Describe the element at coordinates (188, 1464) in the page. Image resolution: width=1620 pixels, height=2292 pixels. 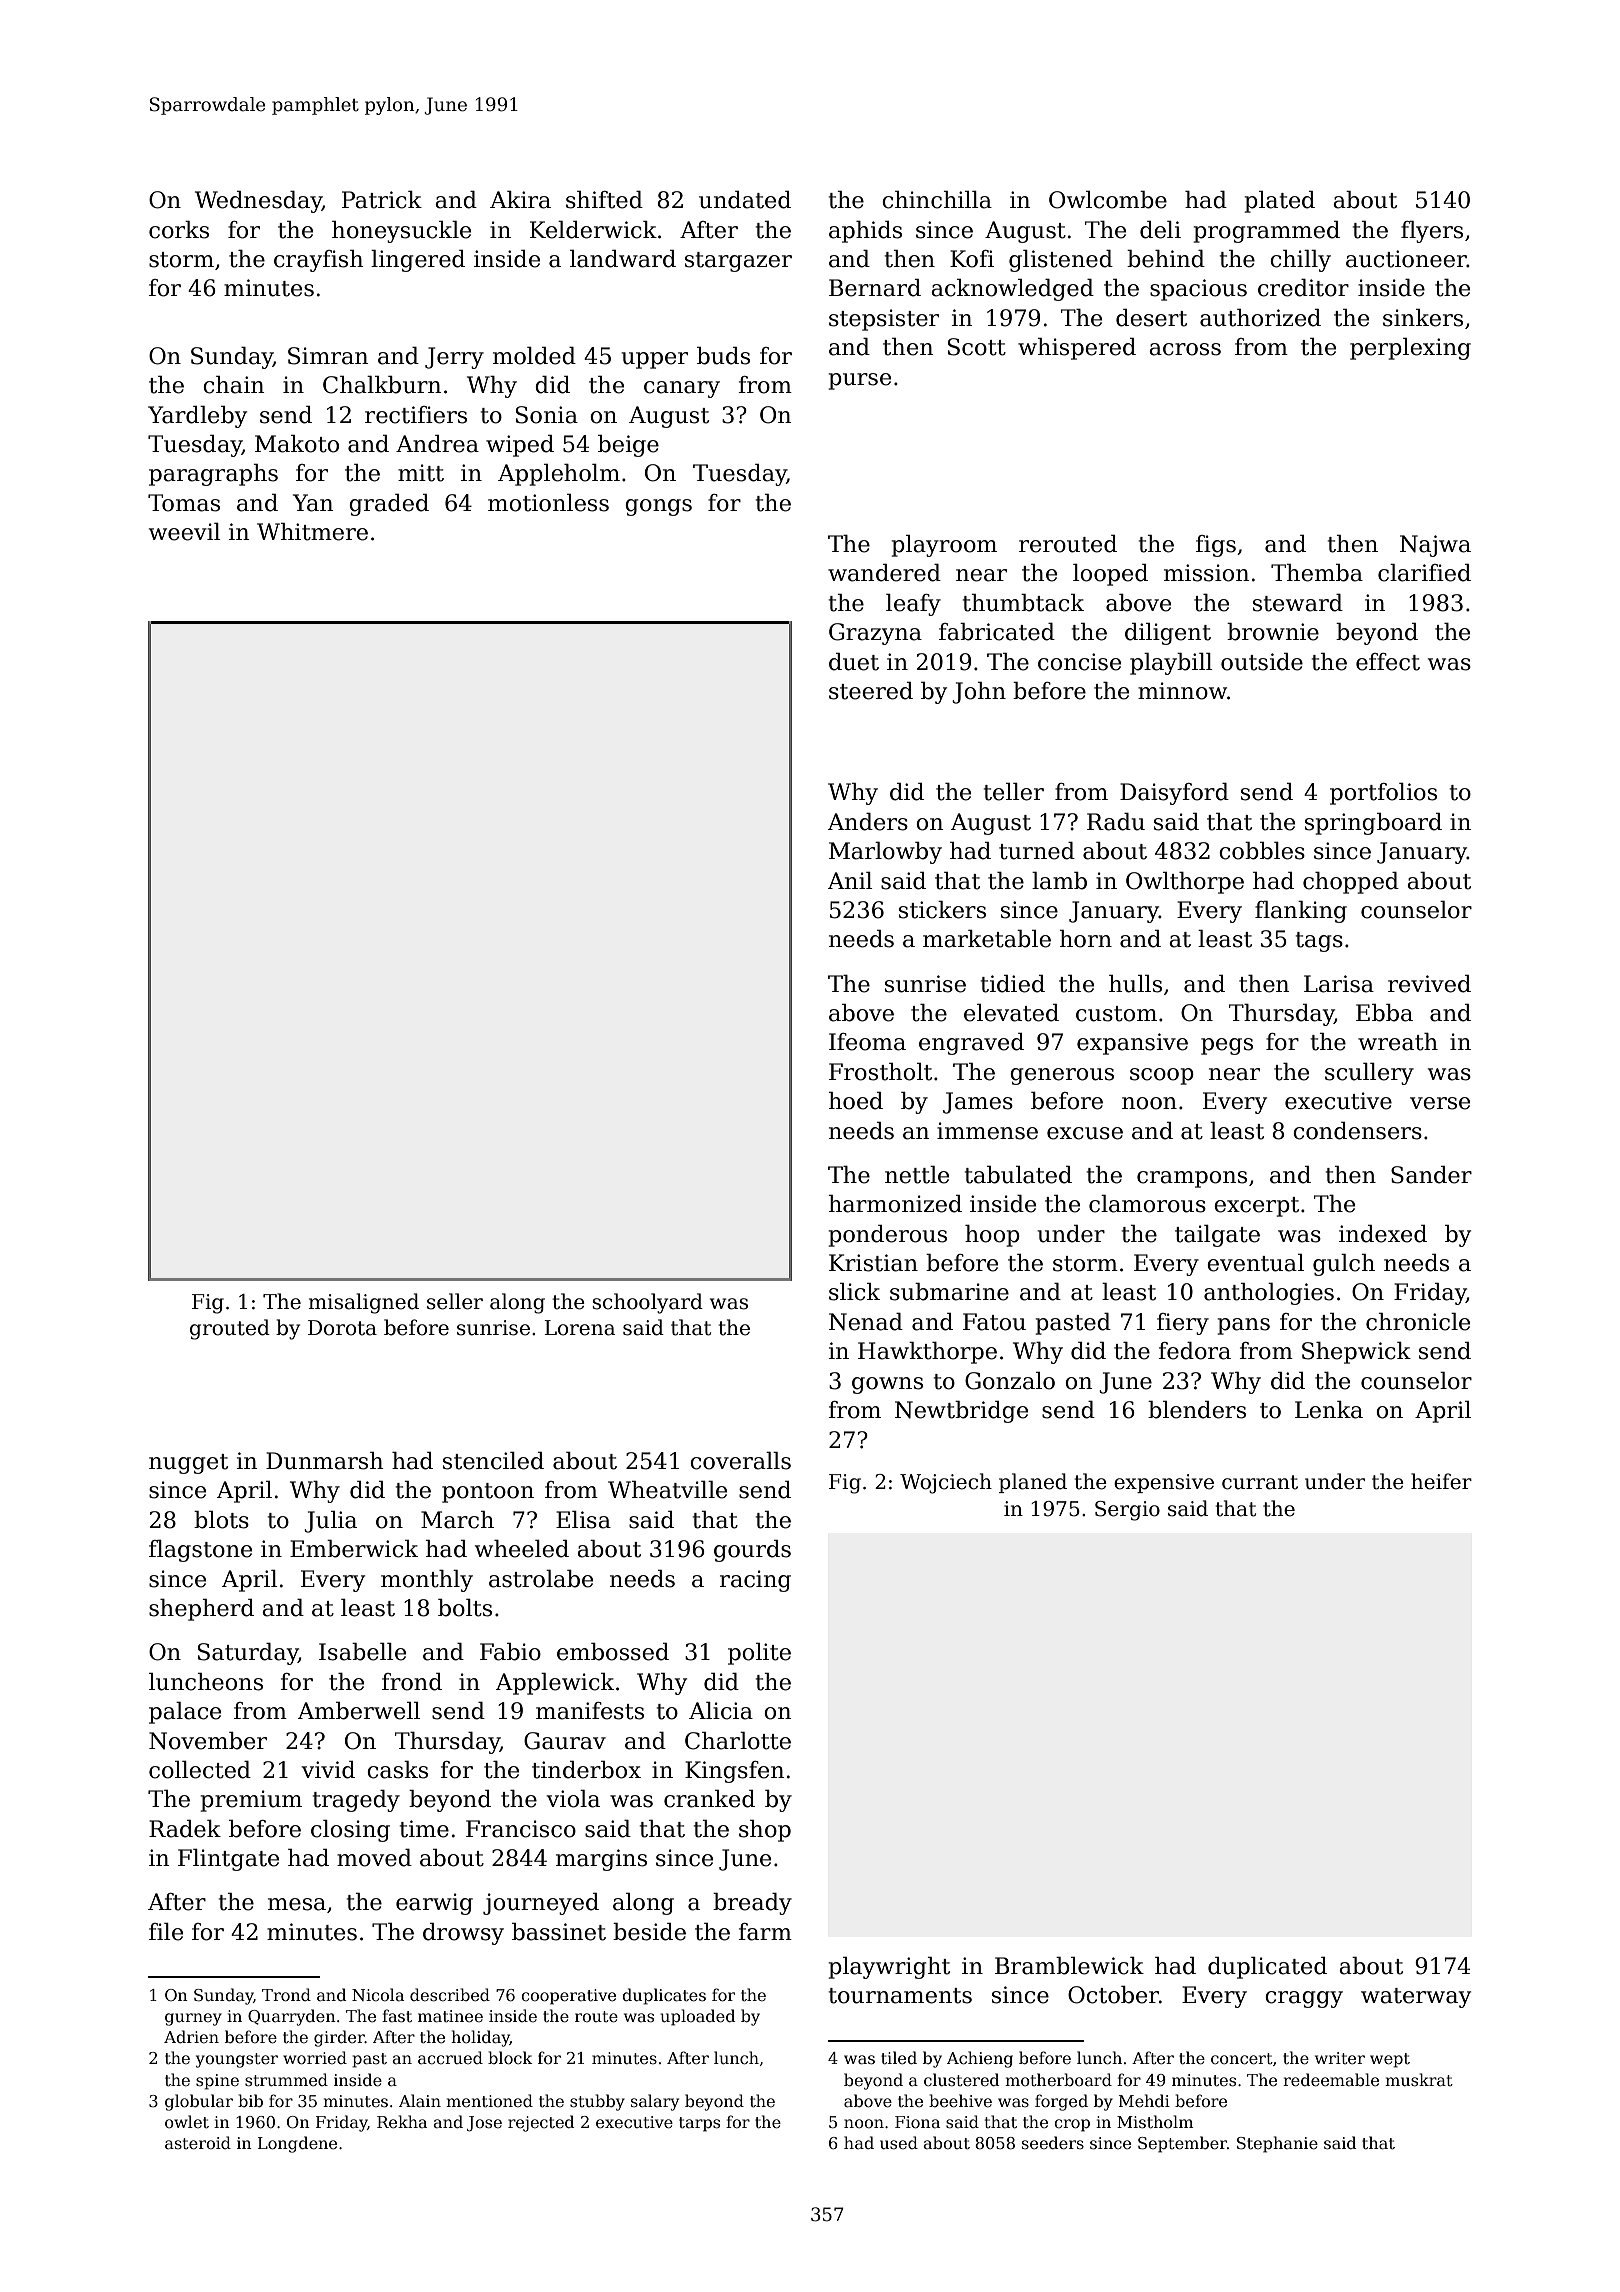
I see `nugget` at that location.
